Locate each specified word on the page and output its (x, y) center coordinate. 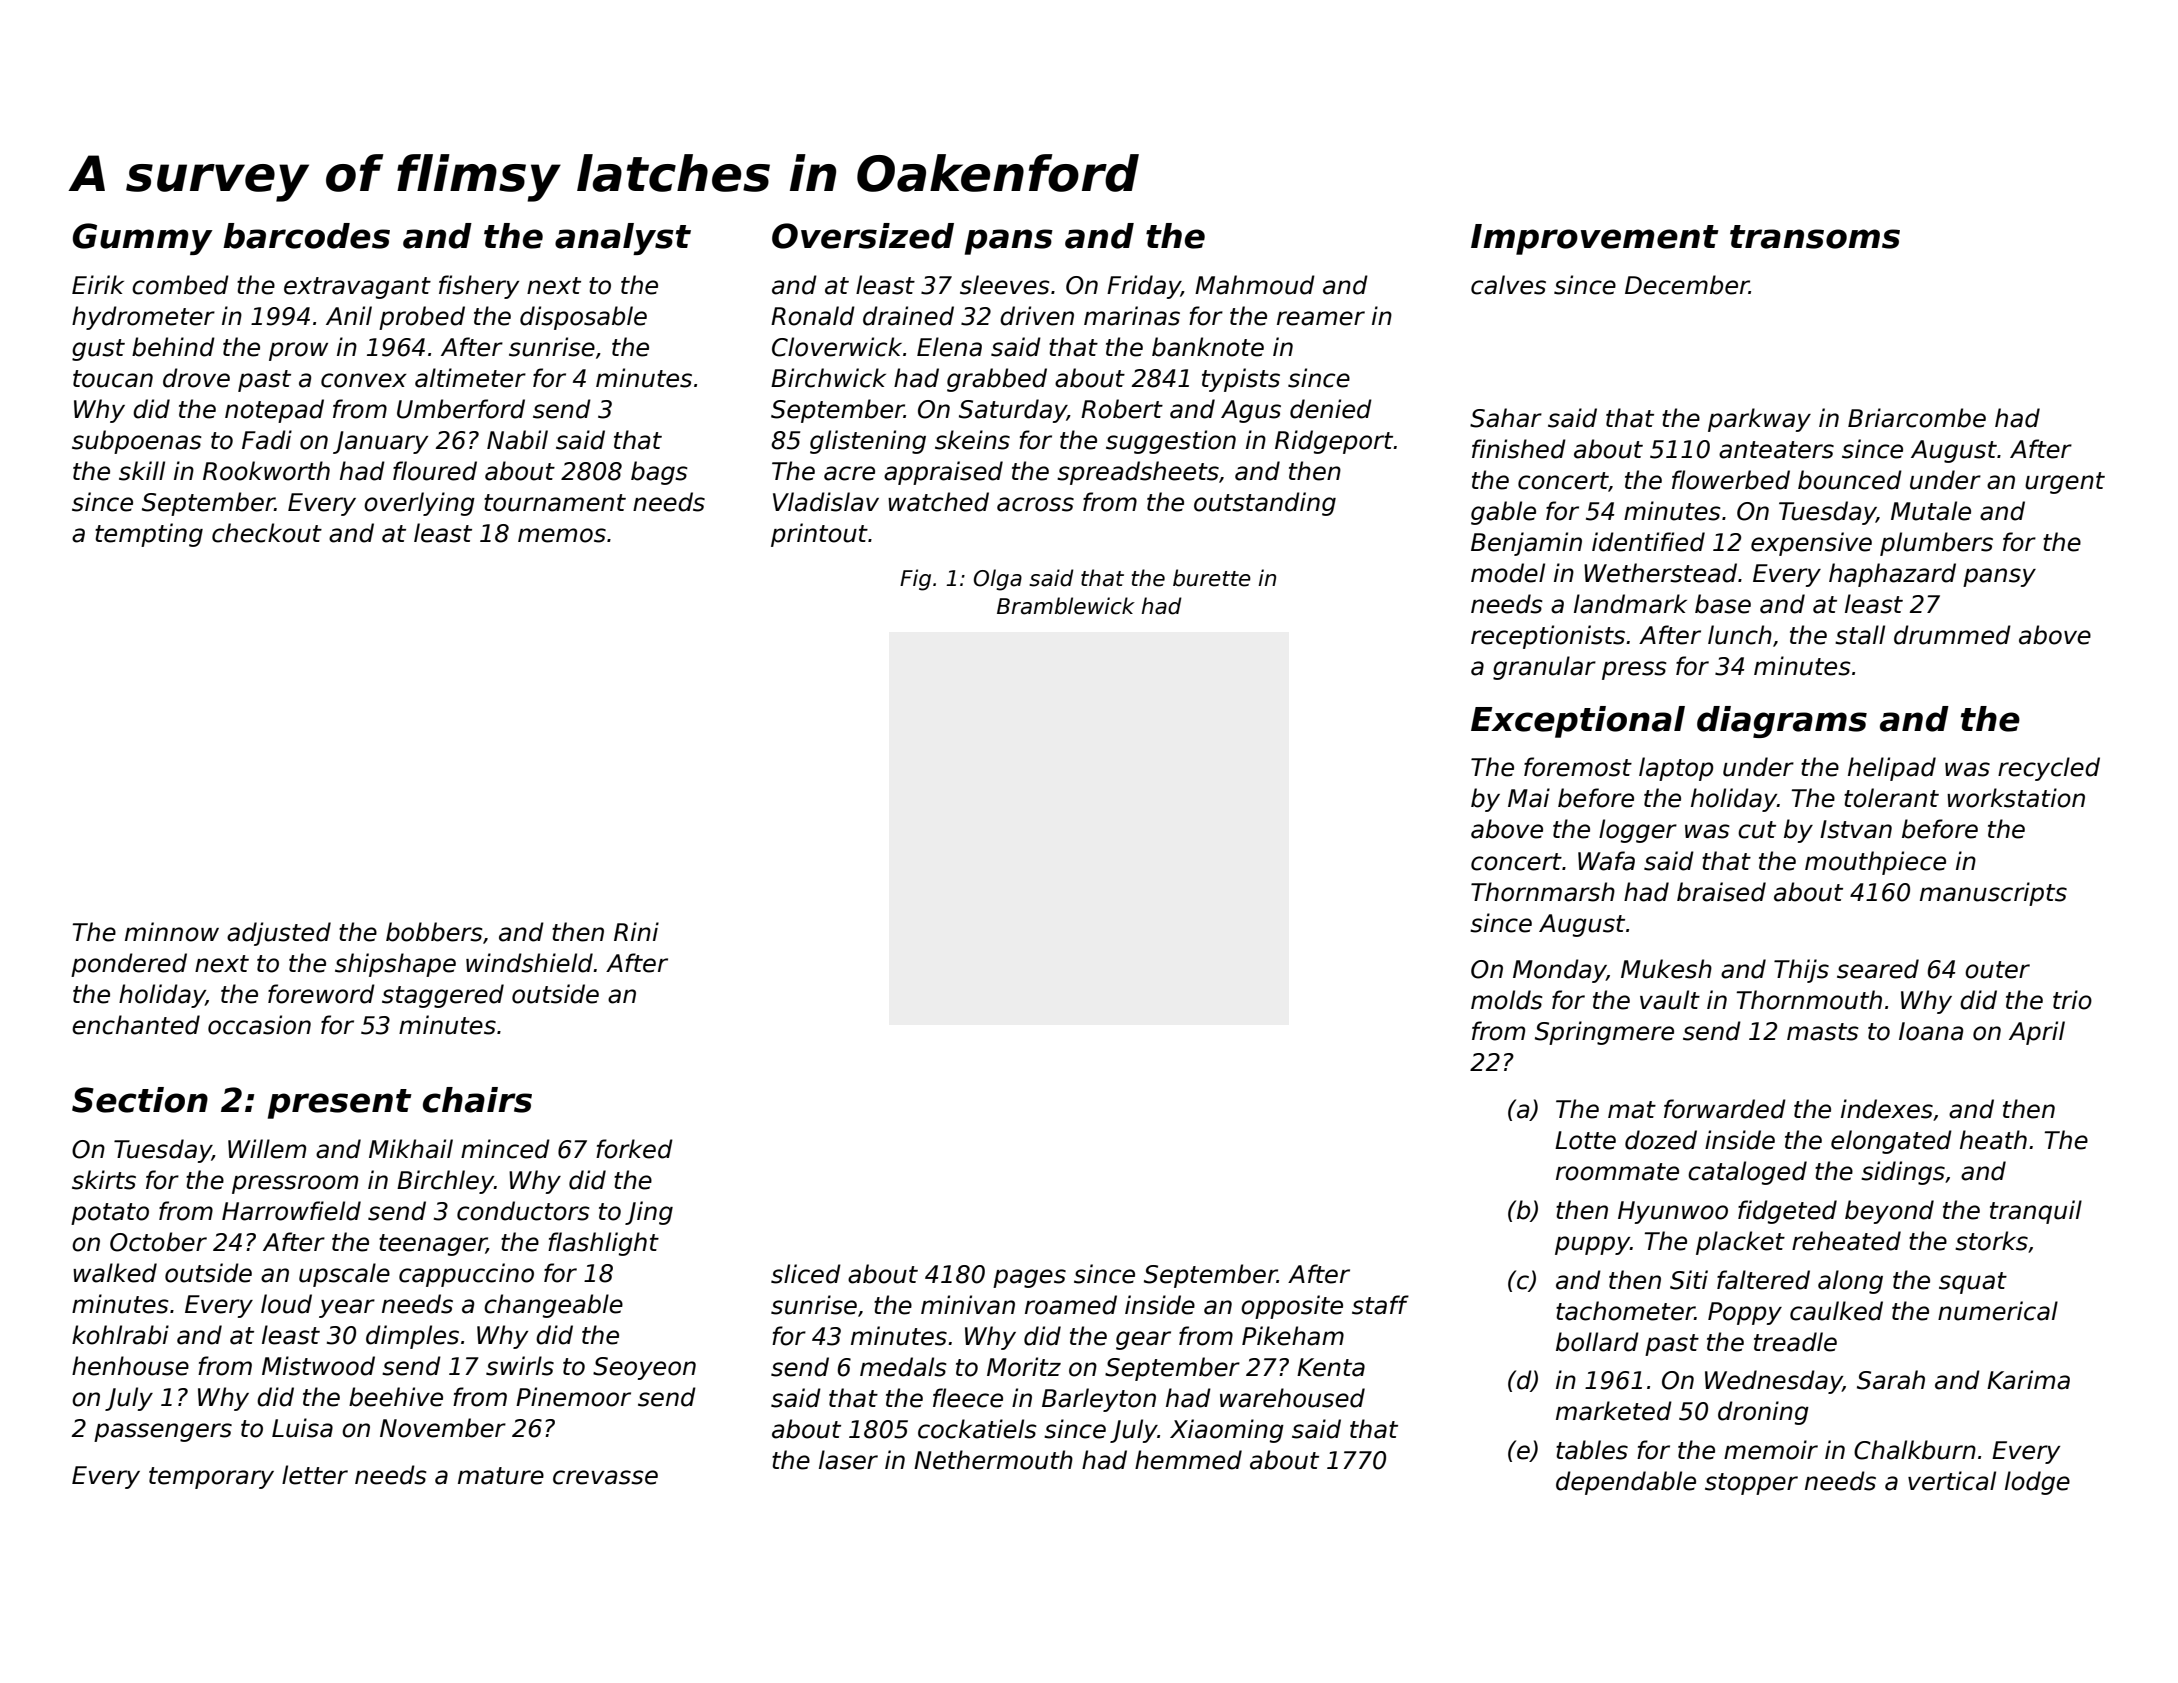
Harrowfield (291, 1211)
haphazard (1892, 575)
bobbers (434, 932)
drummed (1952, 635)
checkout (267, 533)
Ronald (813, 316)
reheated (1846, 1241)
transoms (1815, 237)
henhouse (130, 1366)
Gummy (143, 239)
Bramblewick (1066, 606)
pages (1029, 1278)
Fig (915, 580)
